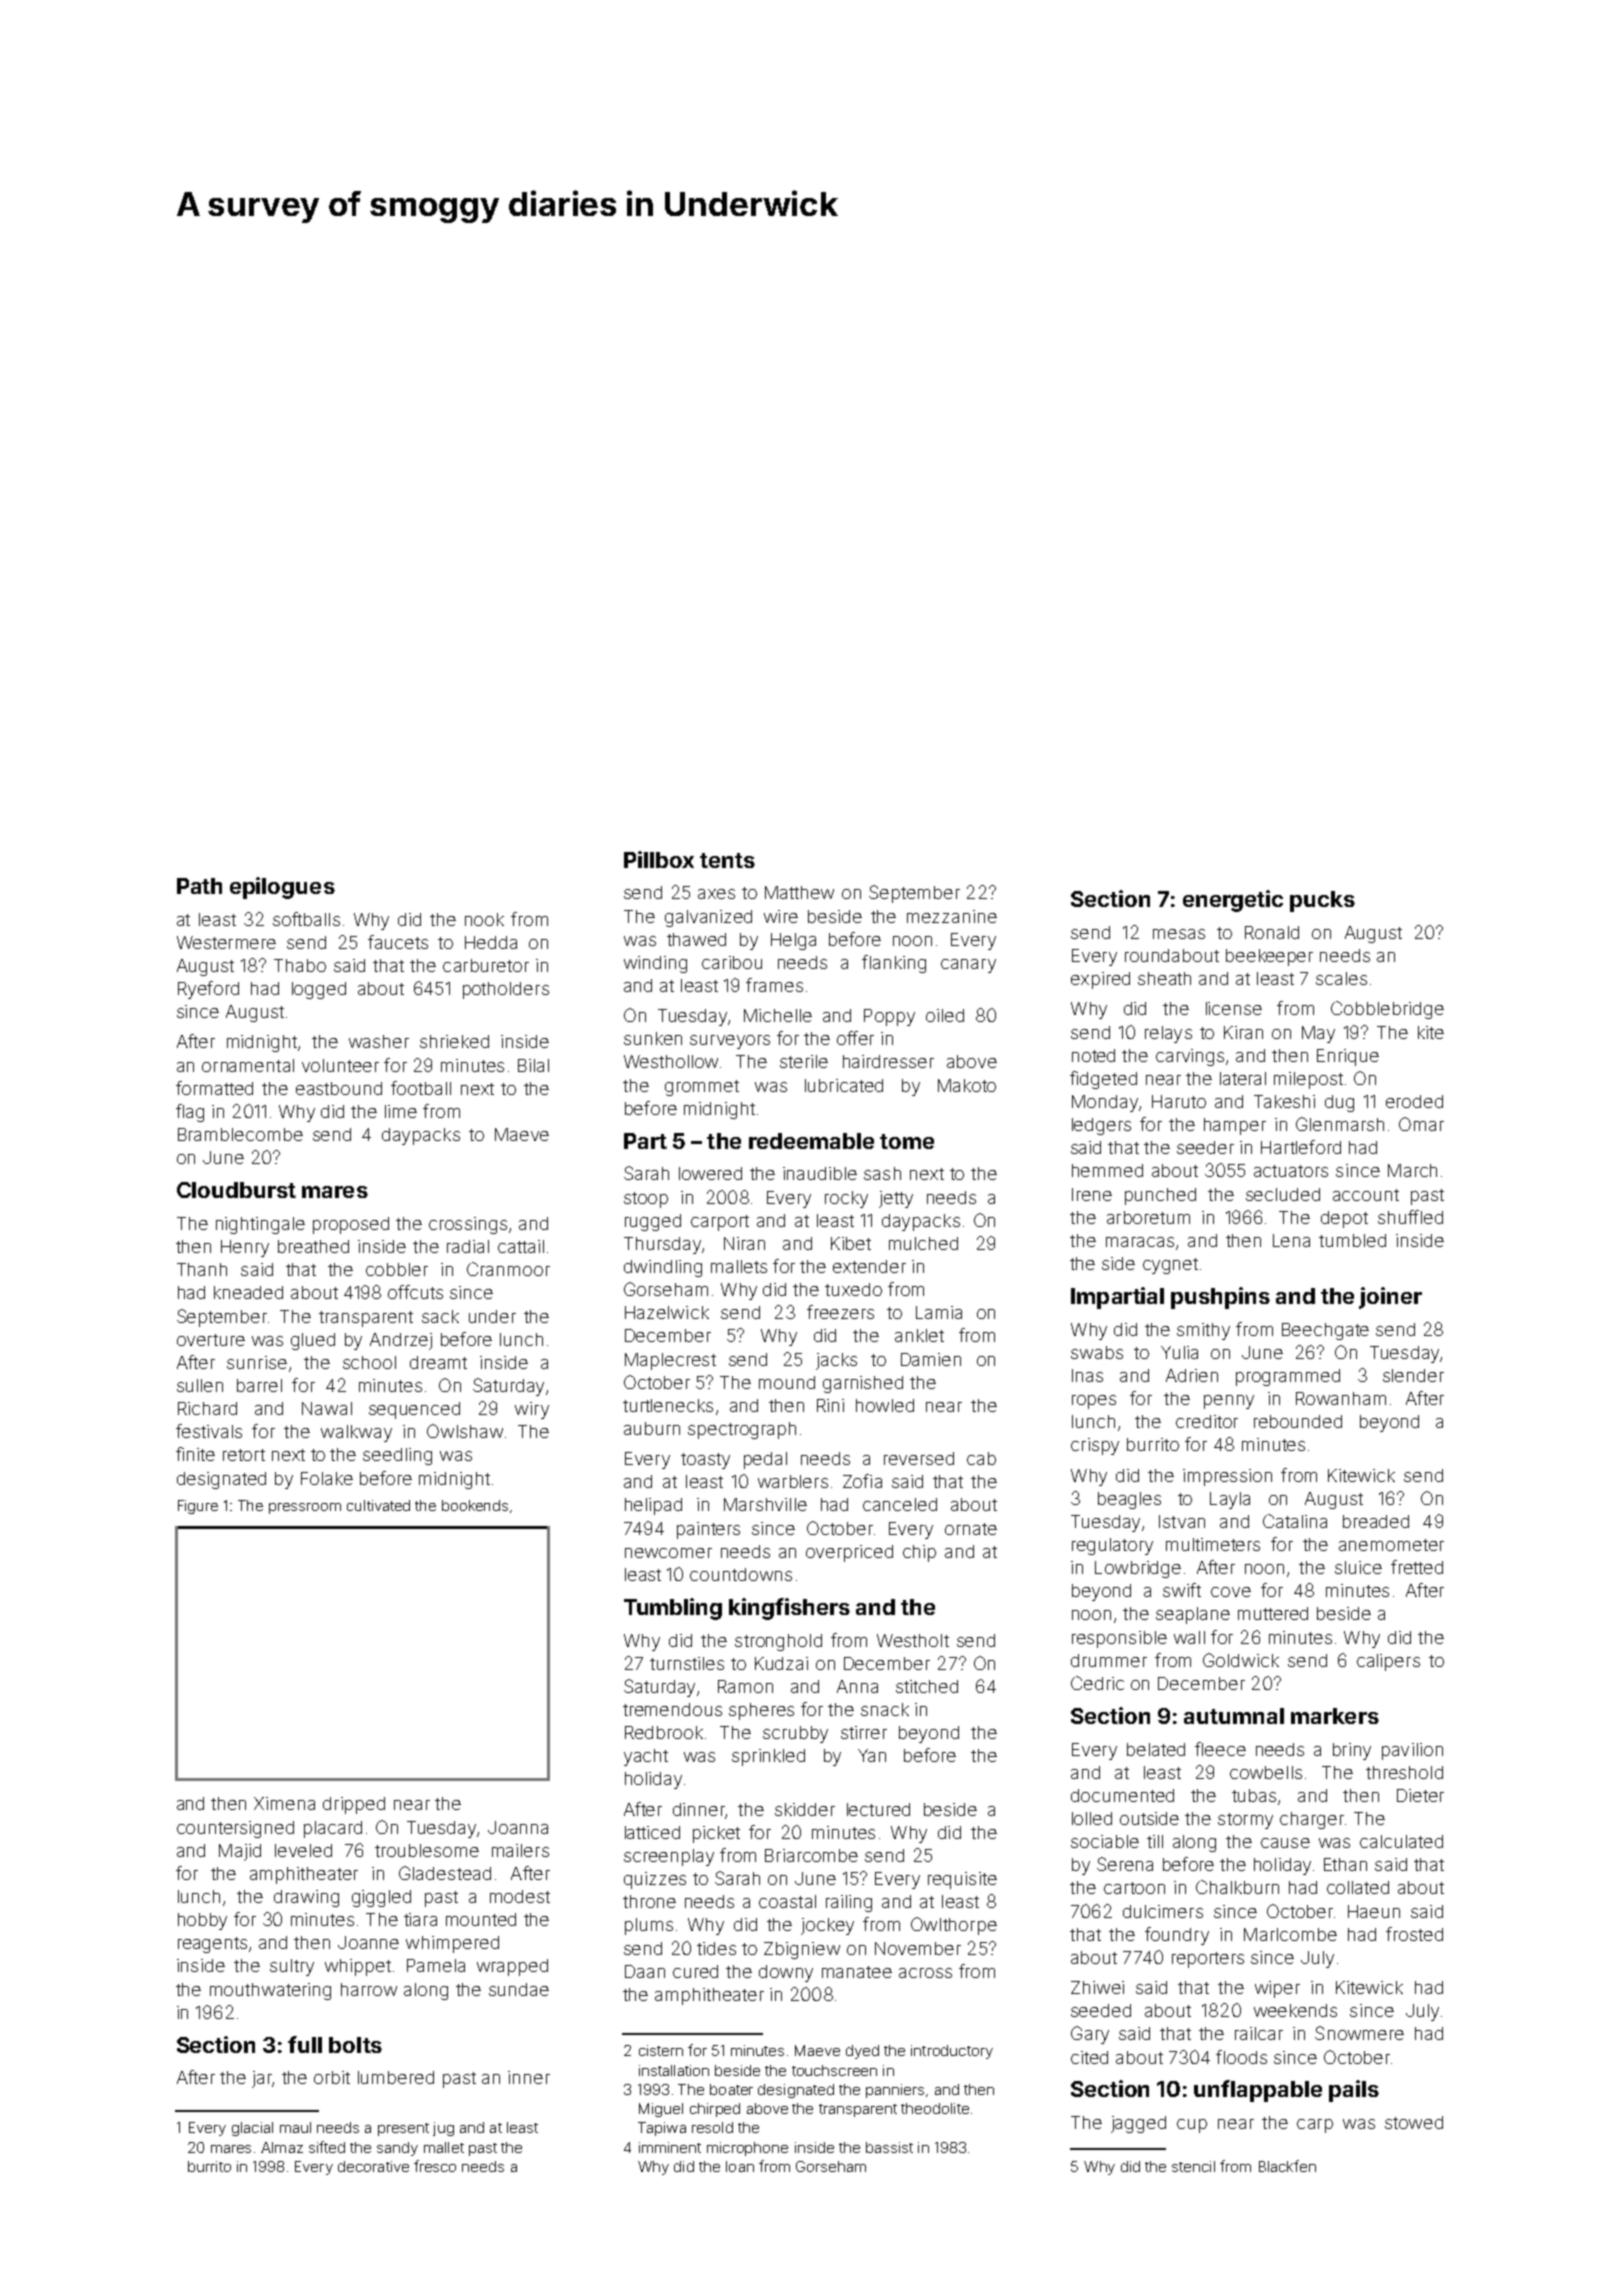  I want to click on mezzanine, so click(952, 916).
